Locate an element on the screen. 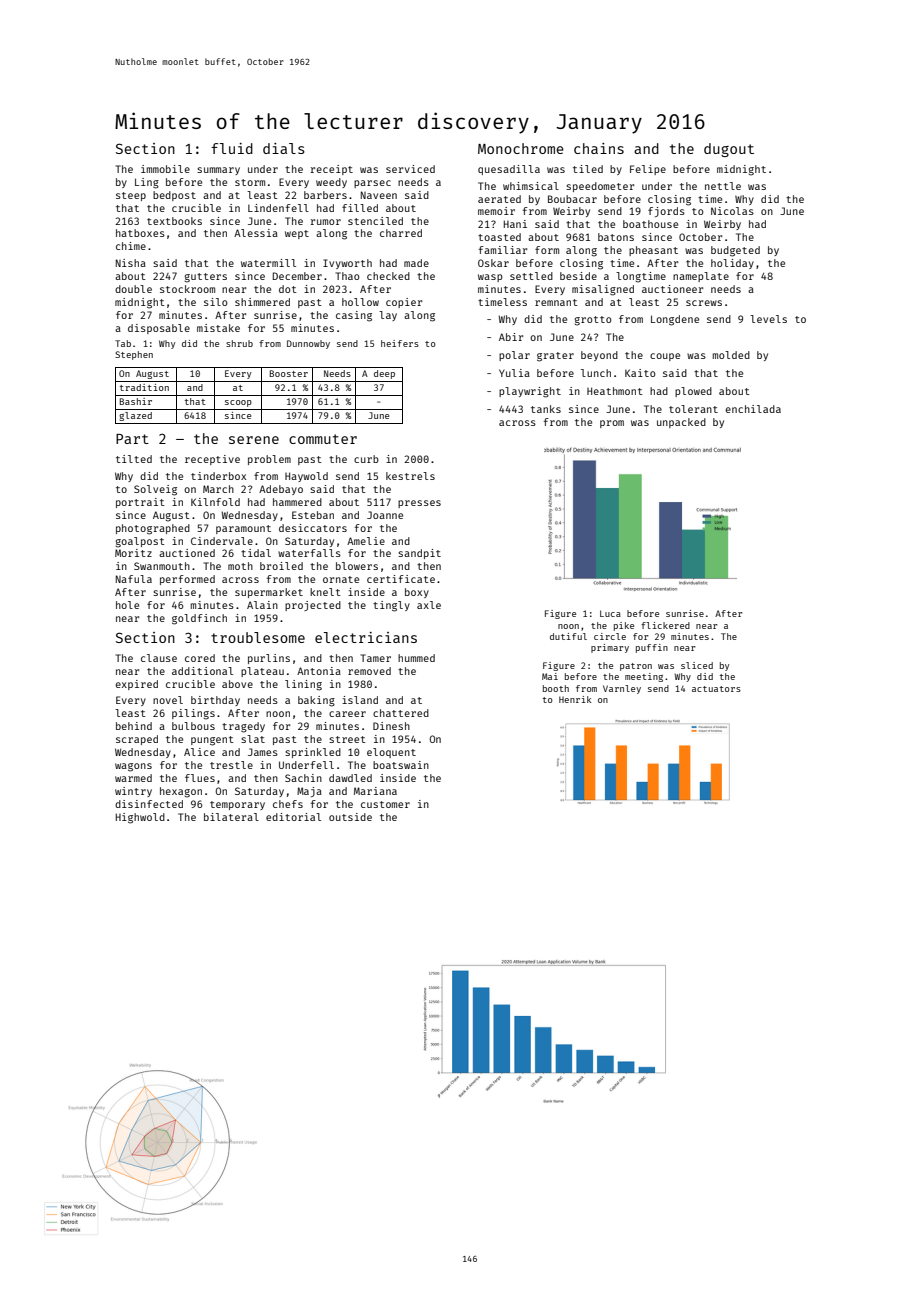  flickered is located at coordinates (665, 625).
